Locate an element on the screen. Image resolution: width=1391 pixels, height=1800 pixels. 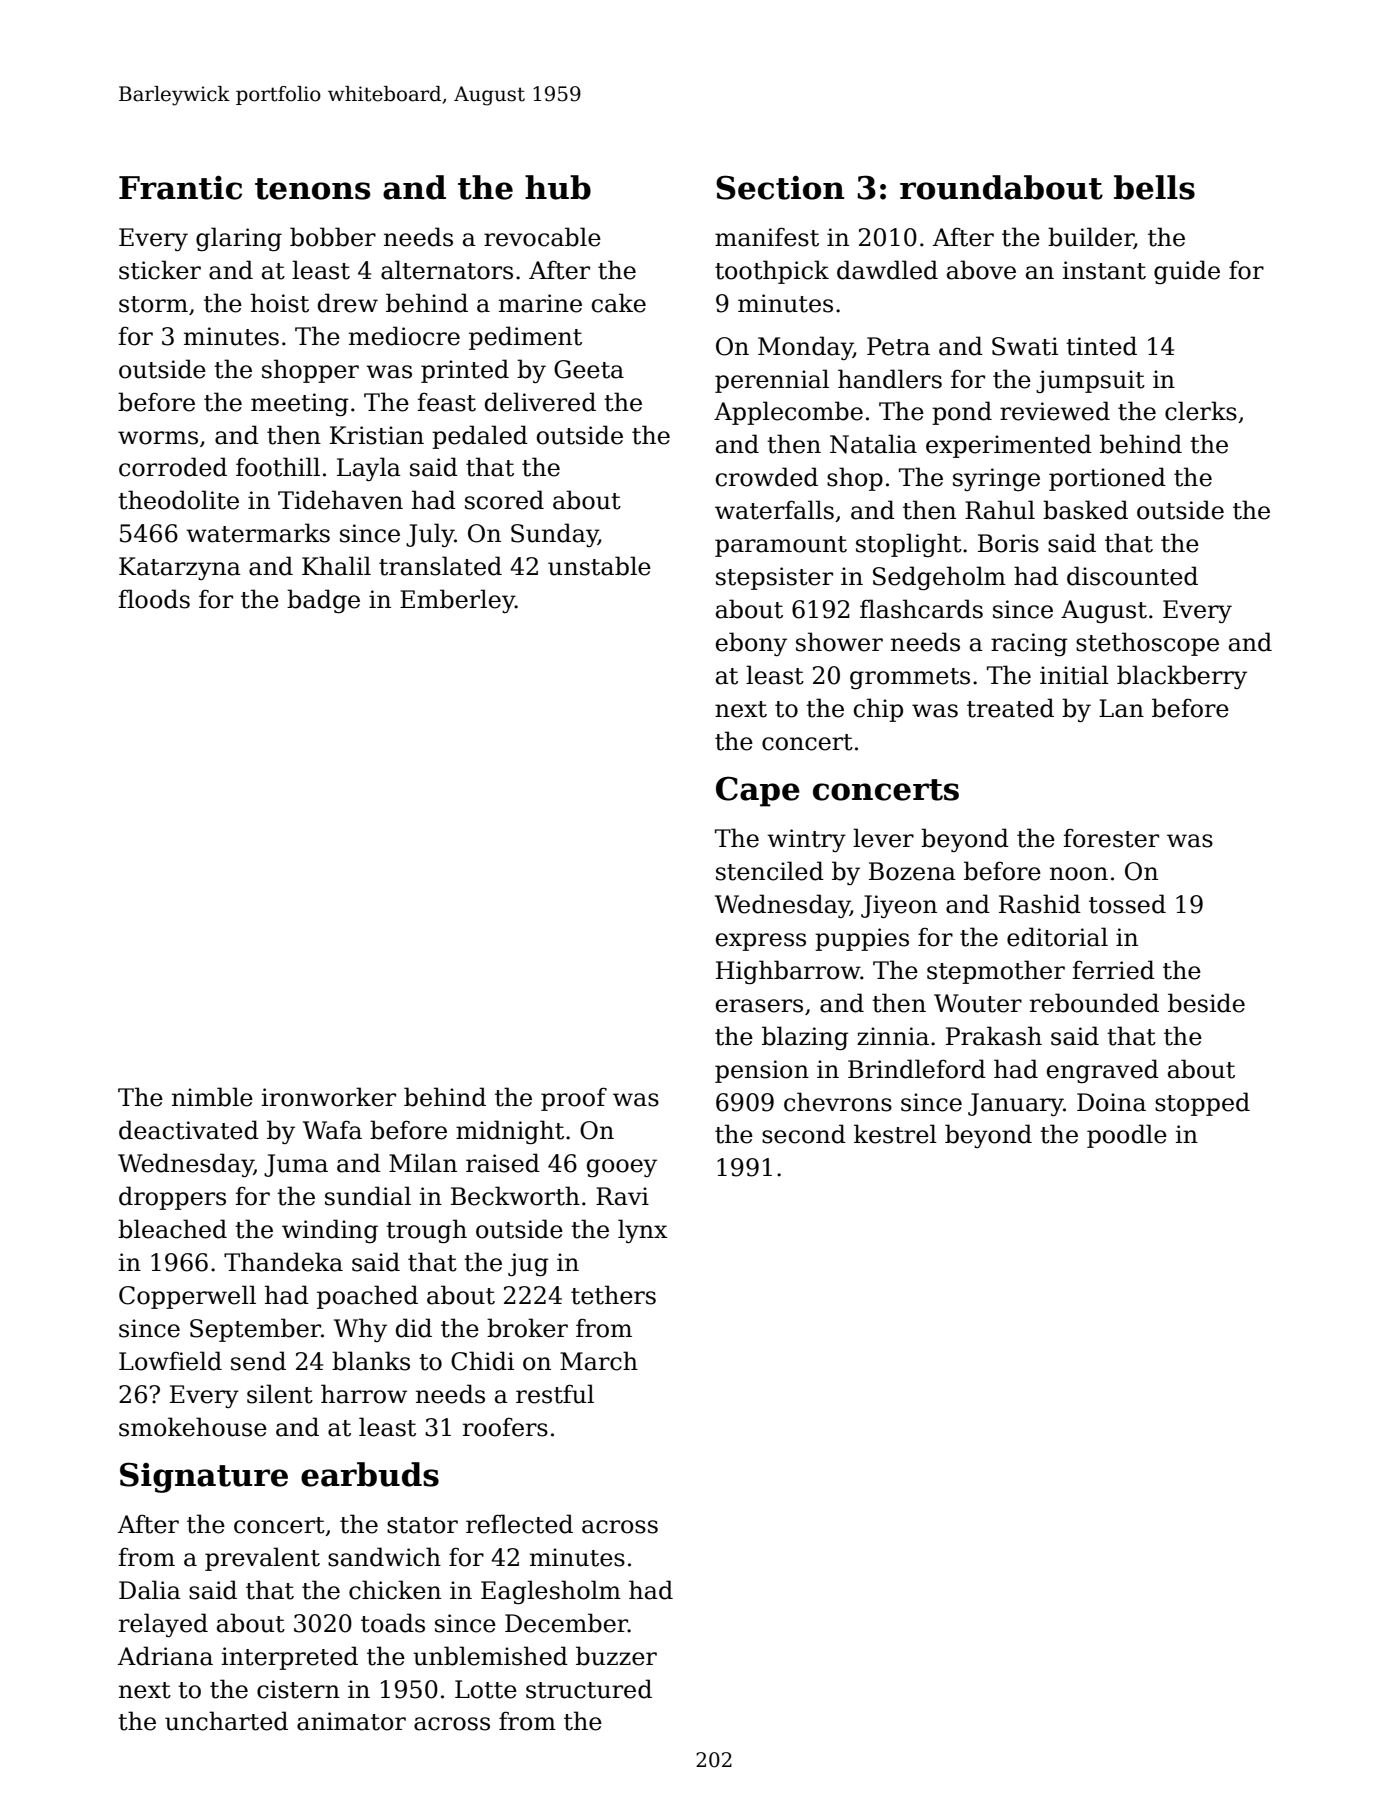
scored is located at coordinates (504, 500).
